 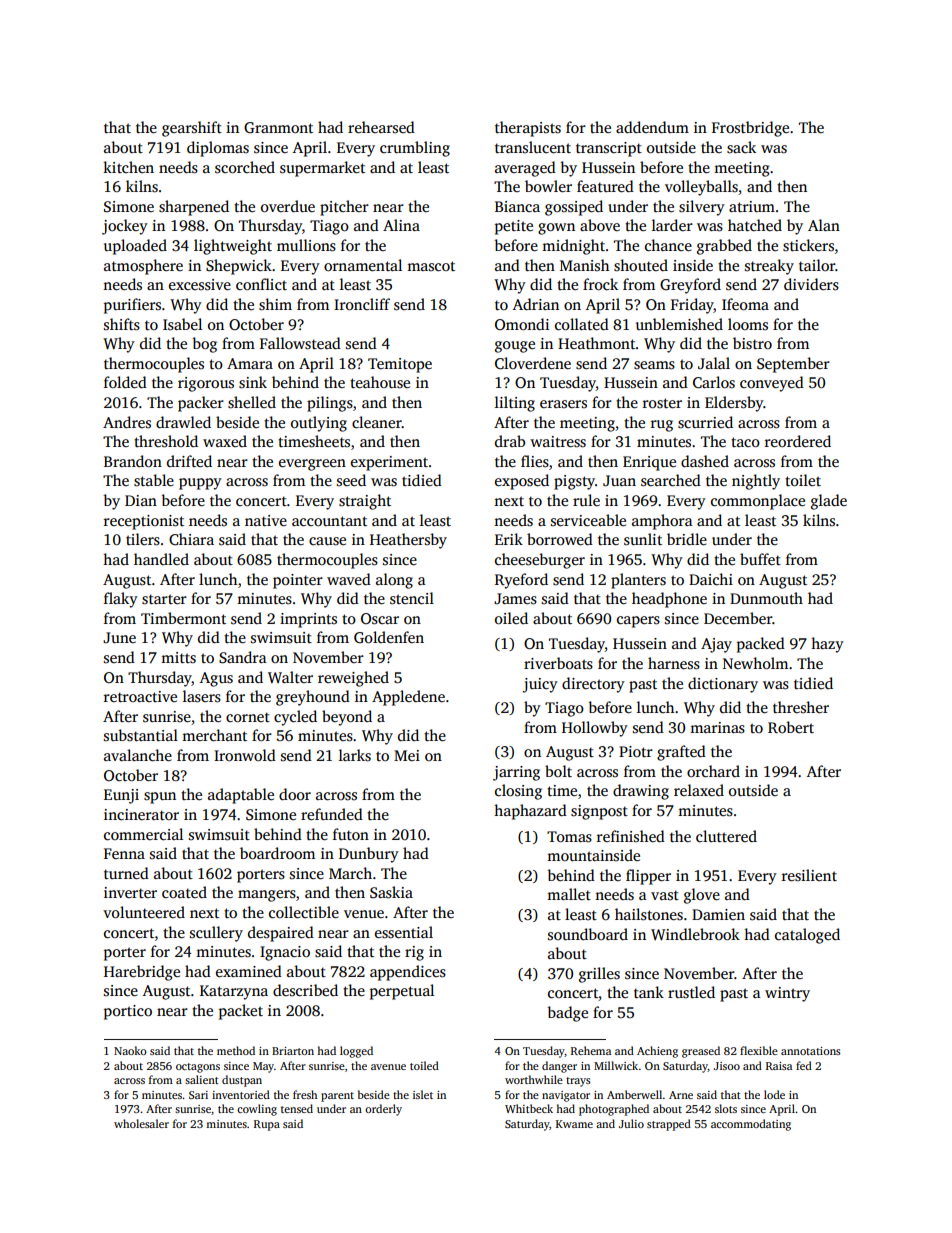 What do you see at coordinates (298, 581) in the screenshot?
I see `pointer` at bounding box center [298, 581].
